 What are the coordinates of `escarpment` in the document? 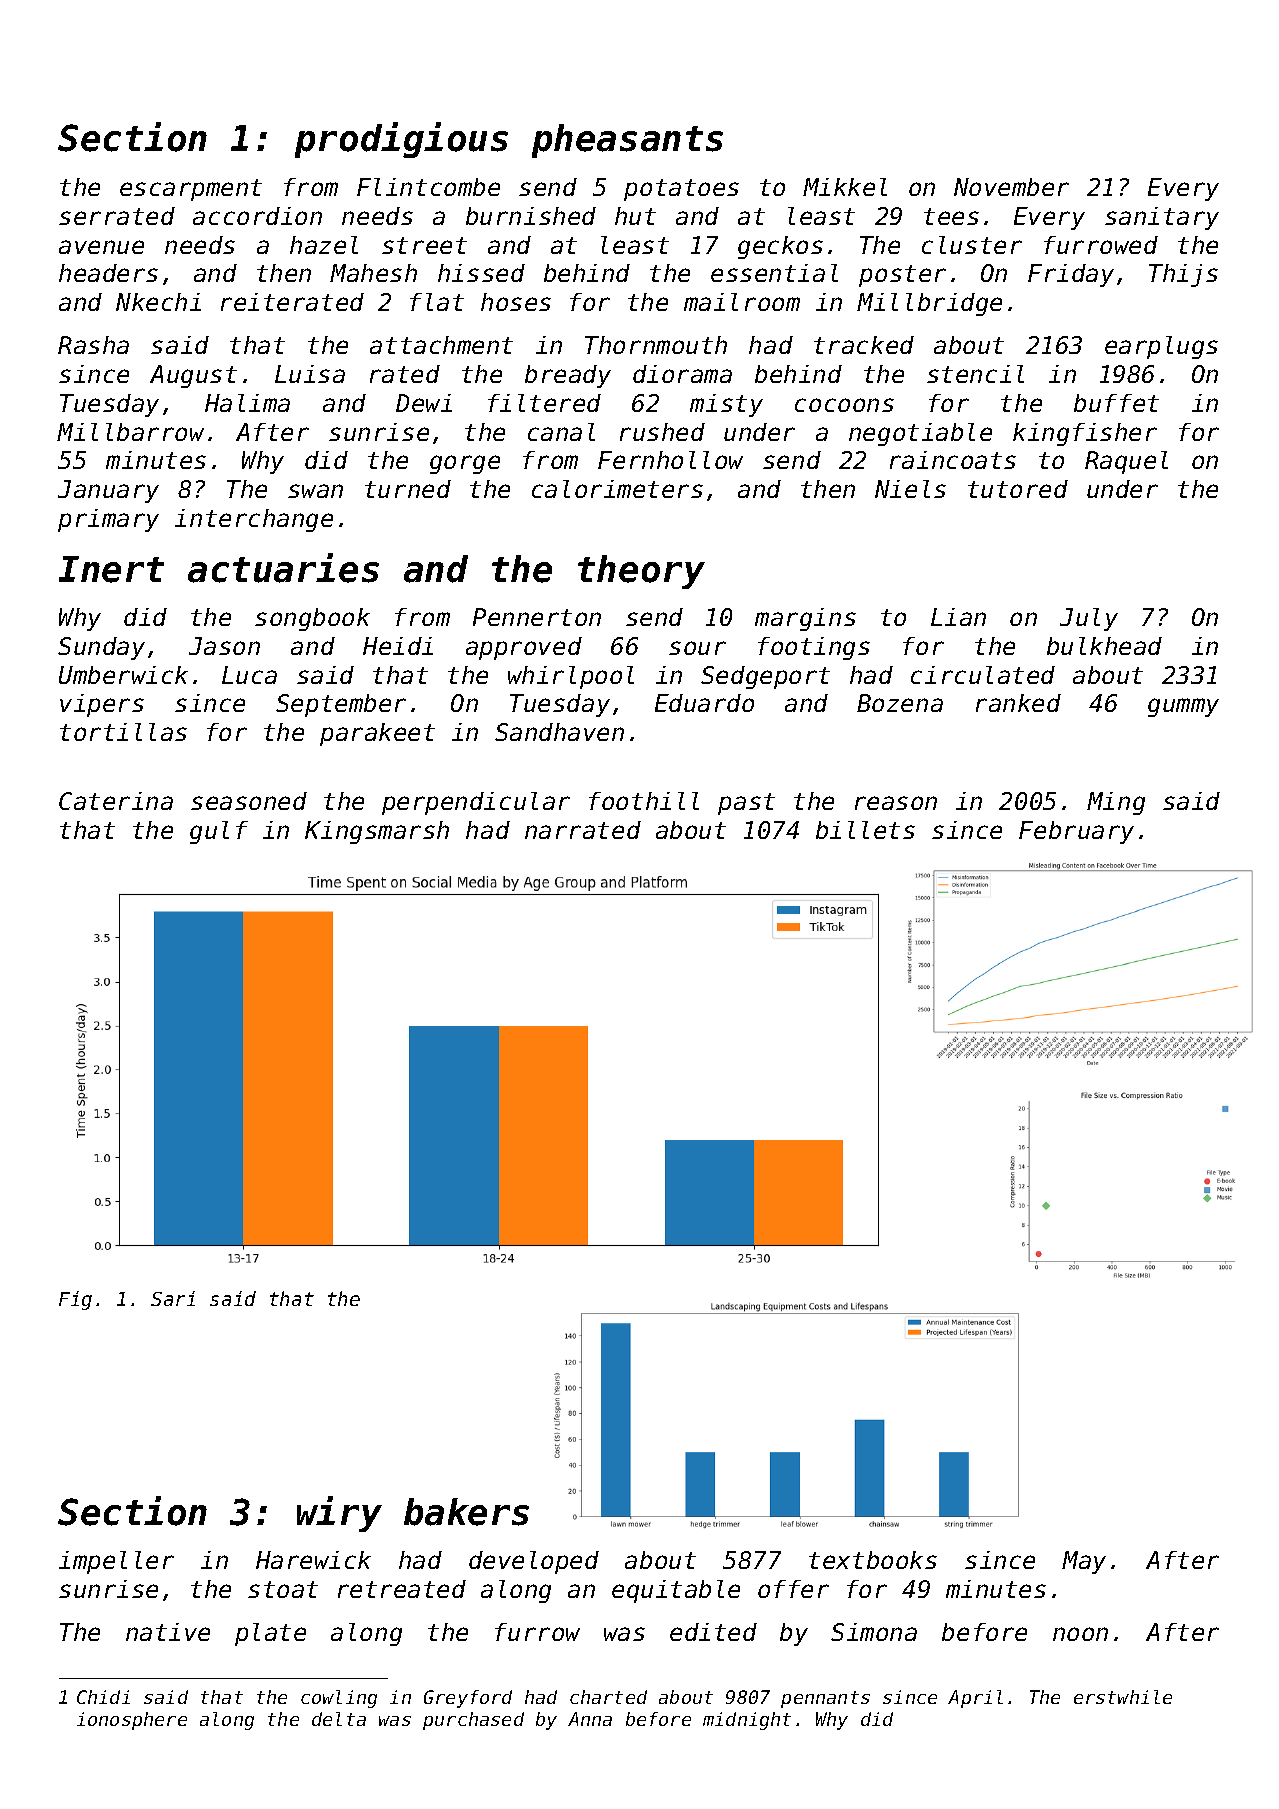 It's located at (191, 190).
